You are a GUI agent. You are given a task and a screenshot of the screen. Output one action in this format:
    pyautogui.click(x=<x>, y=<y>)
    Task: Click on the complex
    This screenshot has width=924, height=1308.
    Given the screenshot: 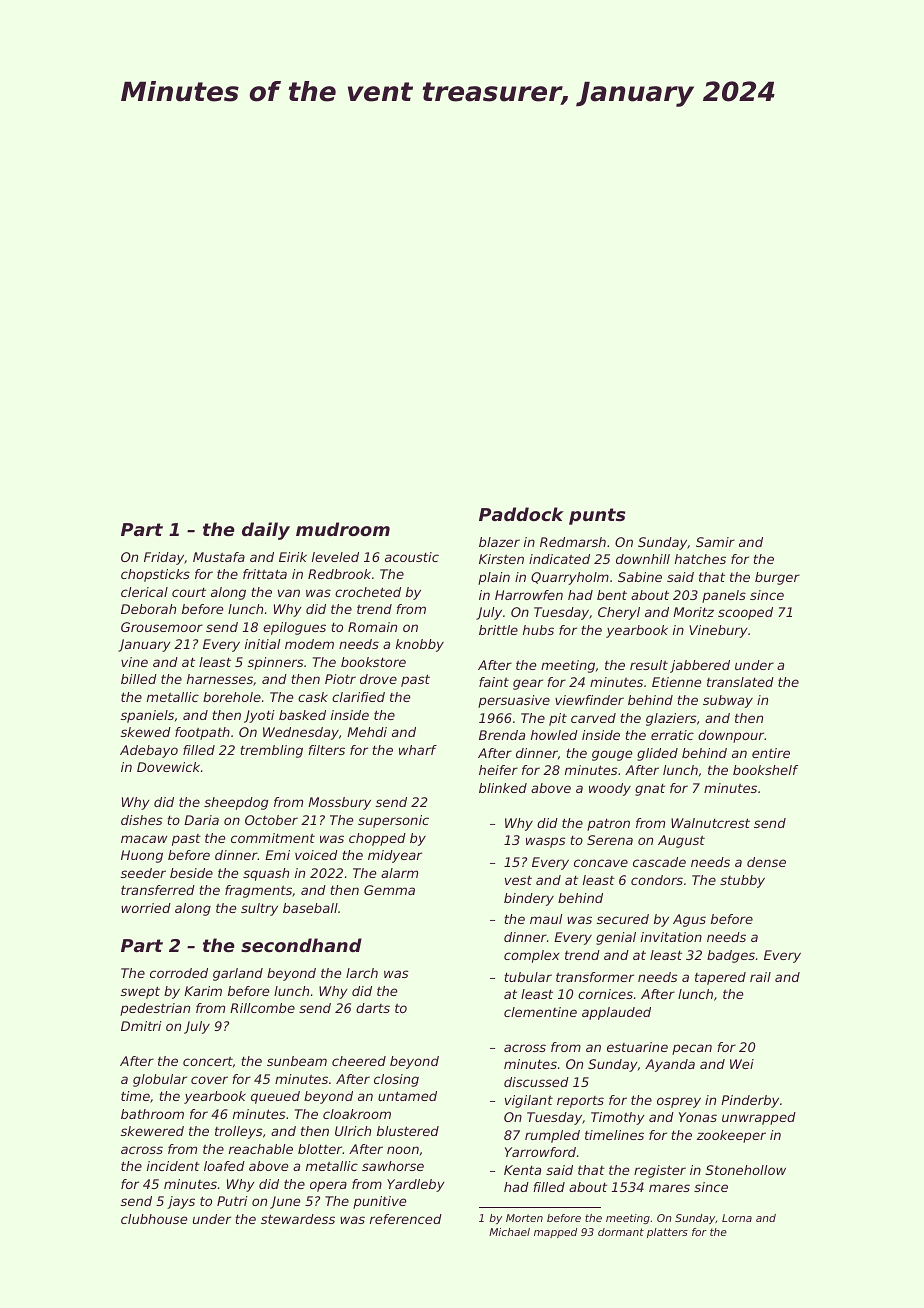 What is the action you would take?
    pyautogui.click(x=532, y=956)
